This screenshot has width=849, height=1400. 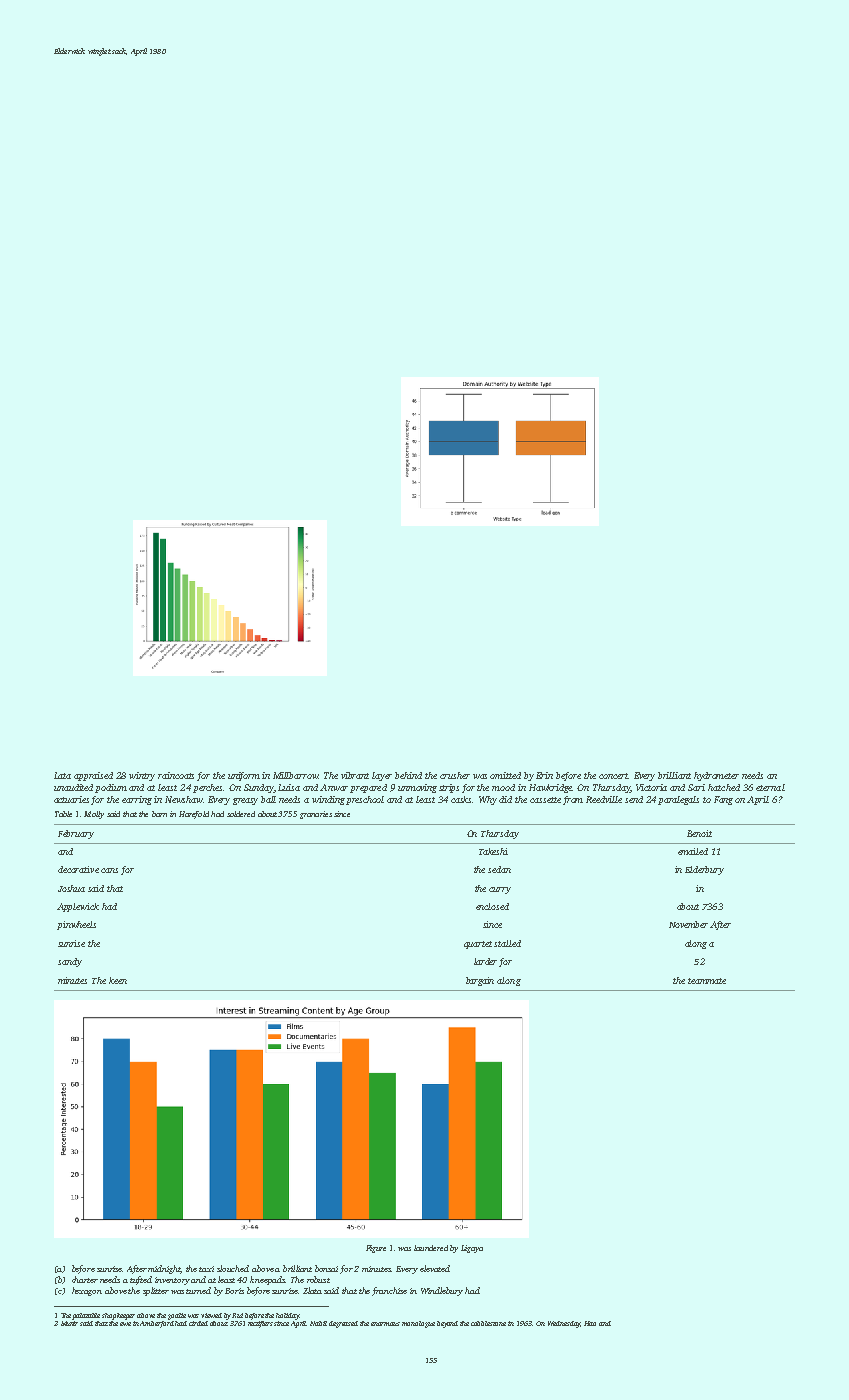 I want to click on Nabil, so click(x=318, y=1323).
